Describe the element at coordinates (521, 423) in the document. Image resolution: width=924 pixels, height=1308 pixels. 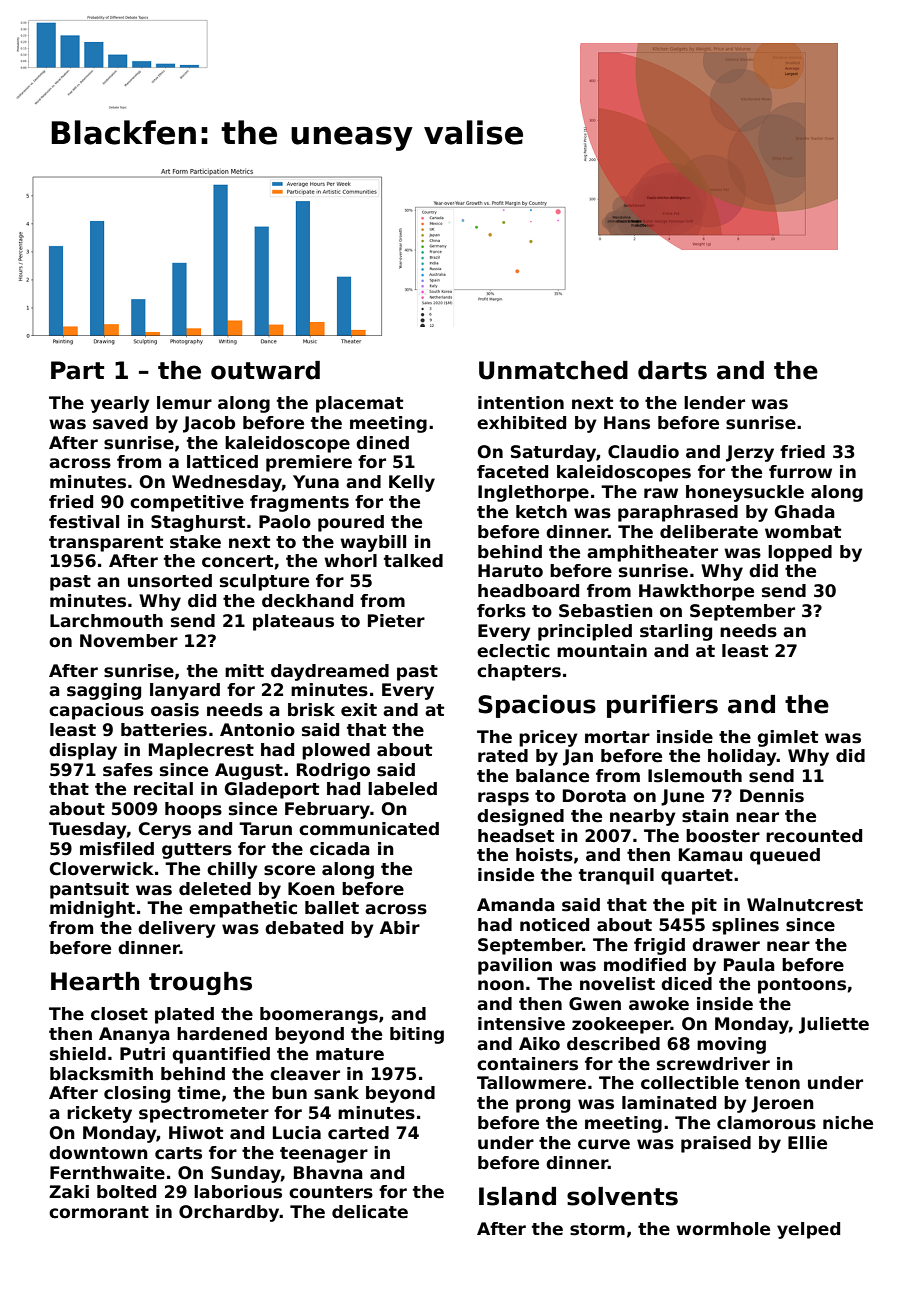
I see `exhibited` at that location.
